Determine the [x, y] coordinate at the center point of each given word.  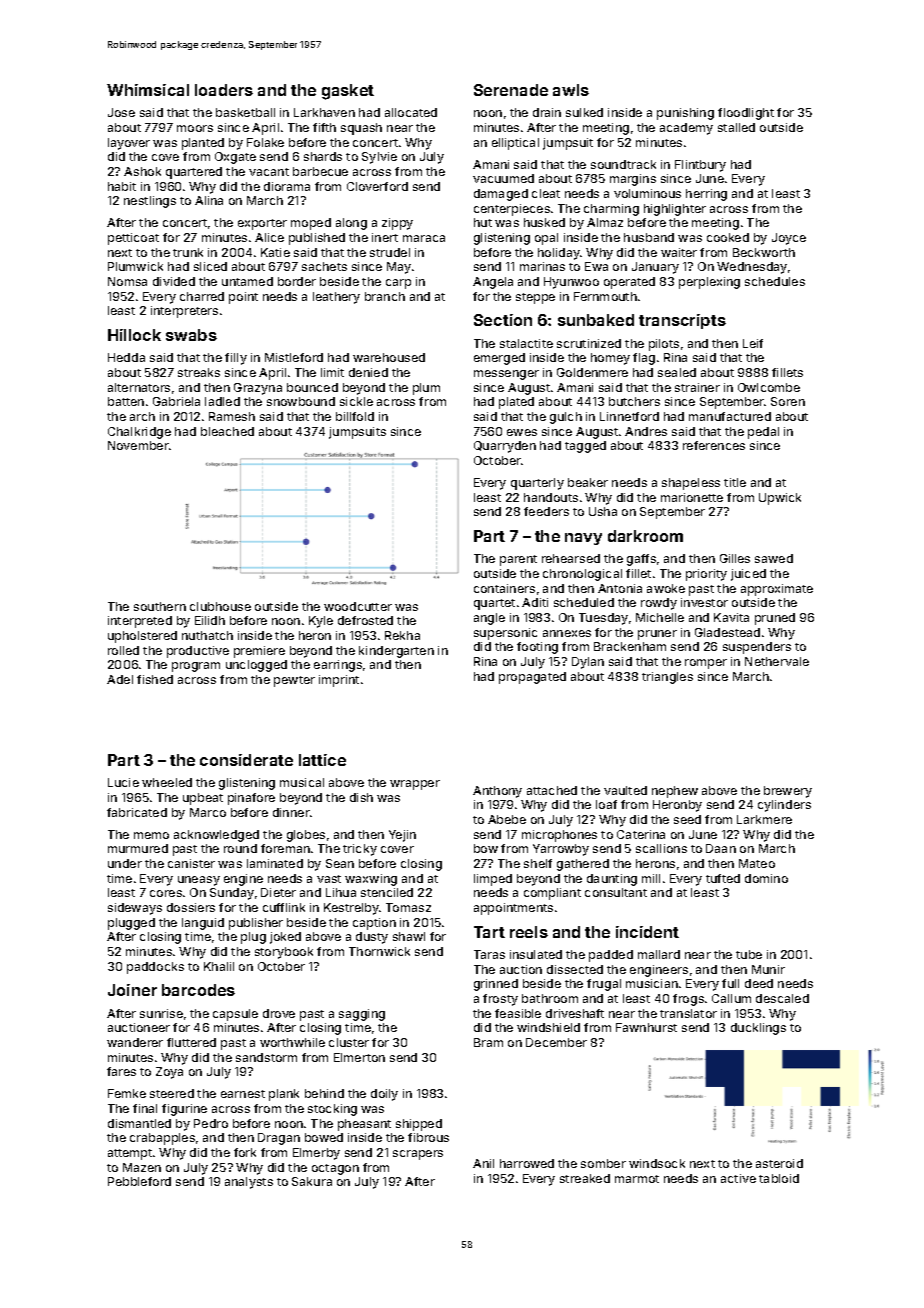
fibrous [428, 1137]
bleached [227, 431]
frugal [604, 985]
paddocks [155, 968]
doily [384, 1095]
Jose [121, 112]
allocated [411, 112]
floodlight [746, 114]
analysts [249, 1183]
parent [518, 560]
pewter [294, 681]
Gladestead [727, 632]
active [738, 1178]
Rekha [402, 635]
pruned [775, 619]
